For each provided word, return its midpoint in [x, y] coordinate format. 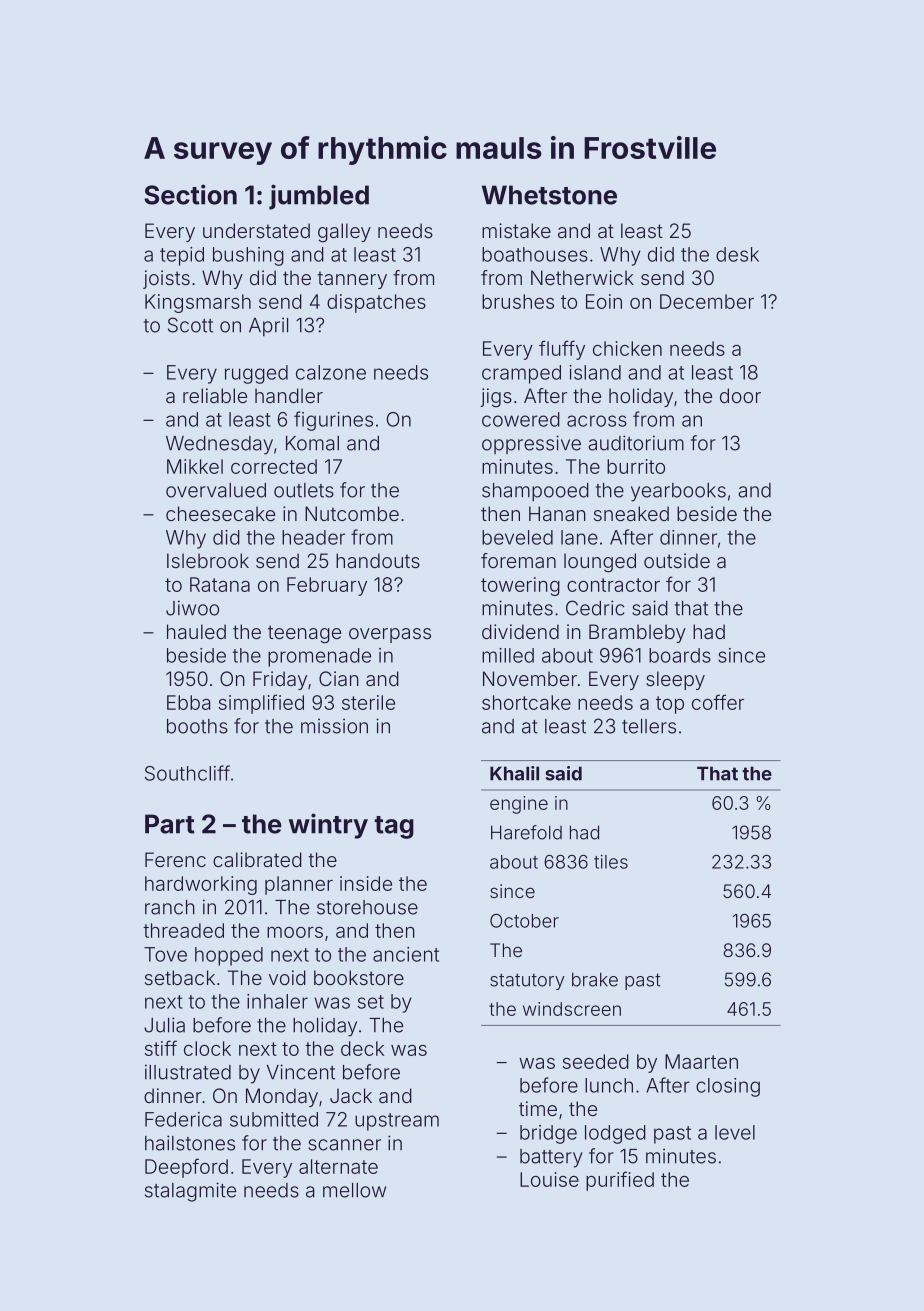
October [524, 921]
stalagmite [190, 1192]
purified [620, 1181]
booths [197, 726]
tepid [182, 256]
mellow [354, 1190]
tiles [611, 862]
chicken [627, 348]
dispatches [376, 303]
